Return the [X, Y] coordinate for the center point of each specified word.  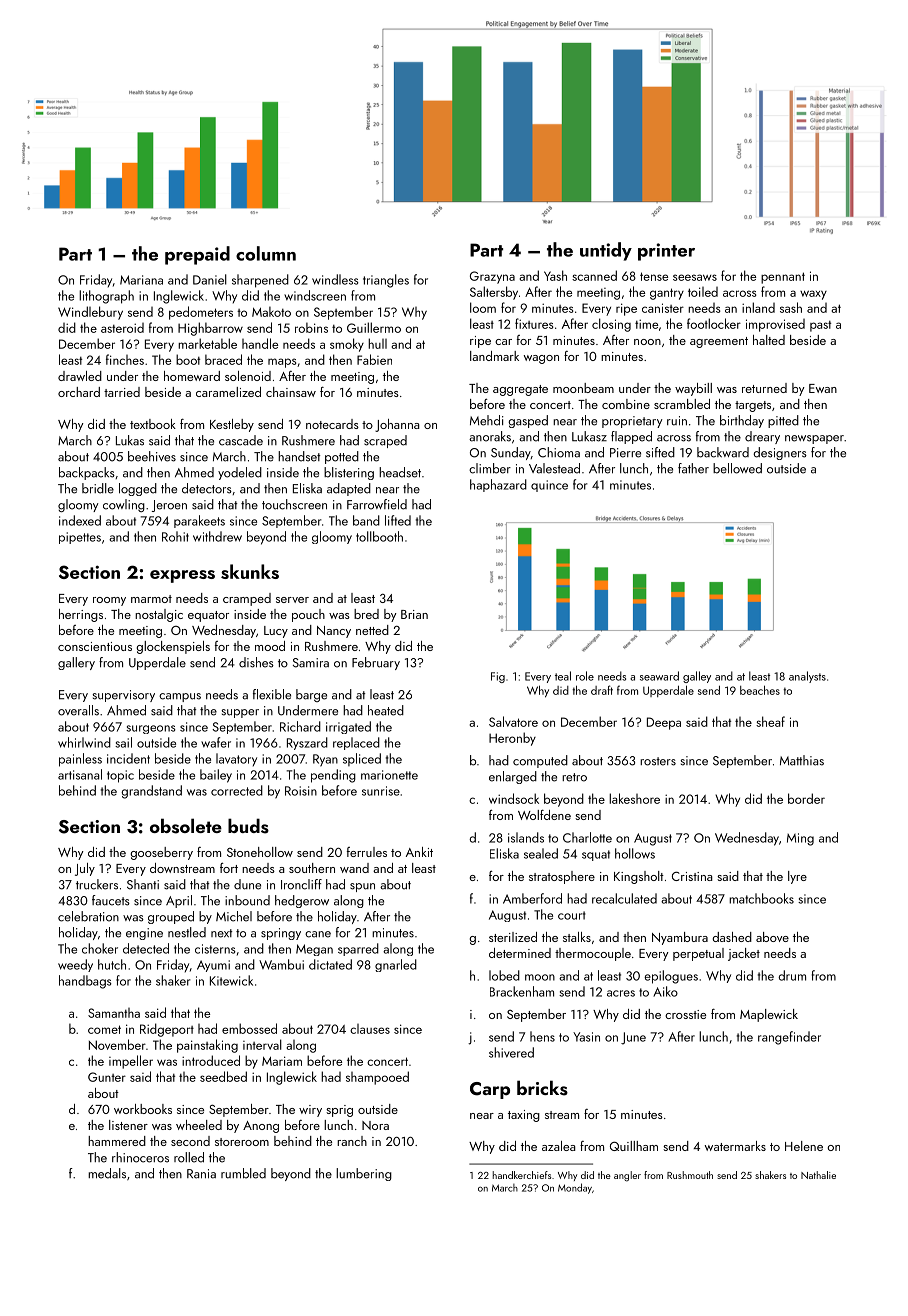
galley [697, 677]
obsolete [186, 826]
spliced [362, 759]
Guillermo [374, 327]
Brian [414, 614]
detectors [207, 488]
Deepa [664, 723]
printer [666, 252]
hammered [117, 1141]
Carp [490, 1090]
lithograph [106, 297]
